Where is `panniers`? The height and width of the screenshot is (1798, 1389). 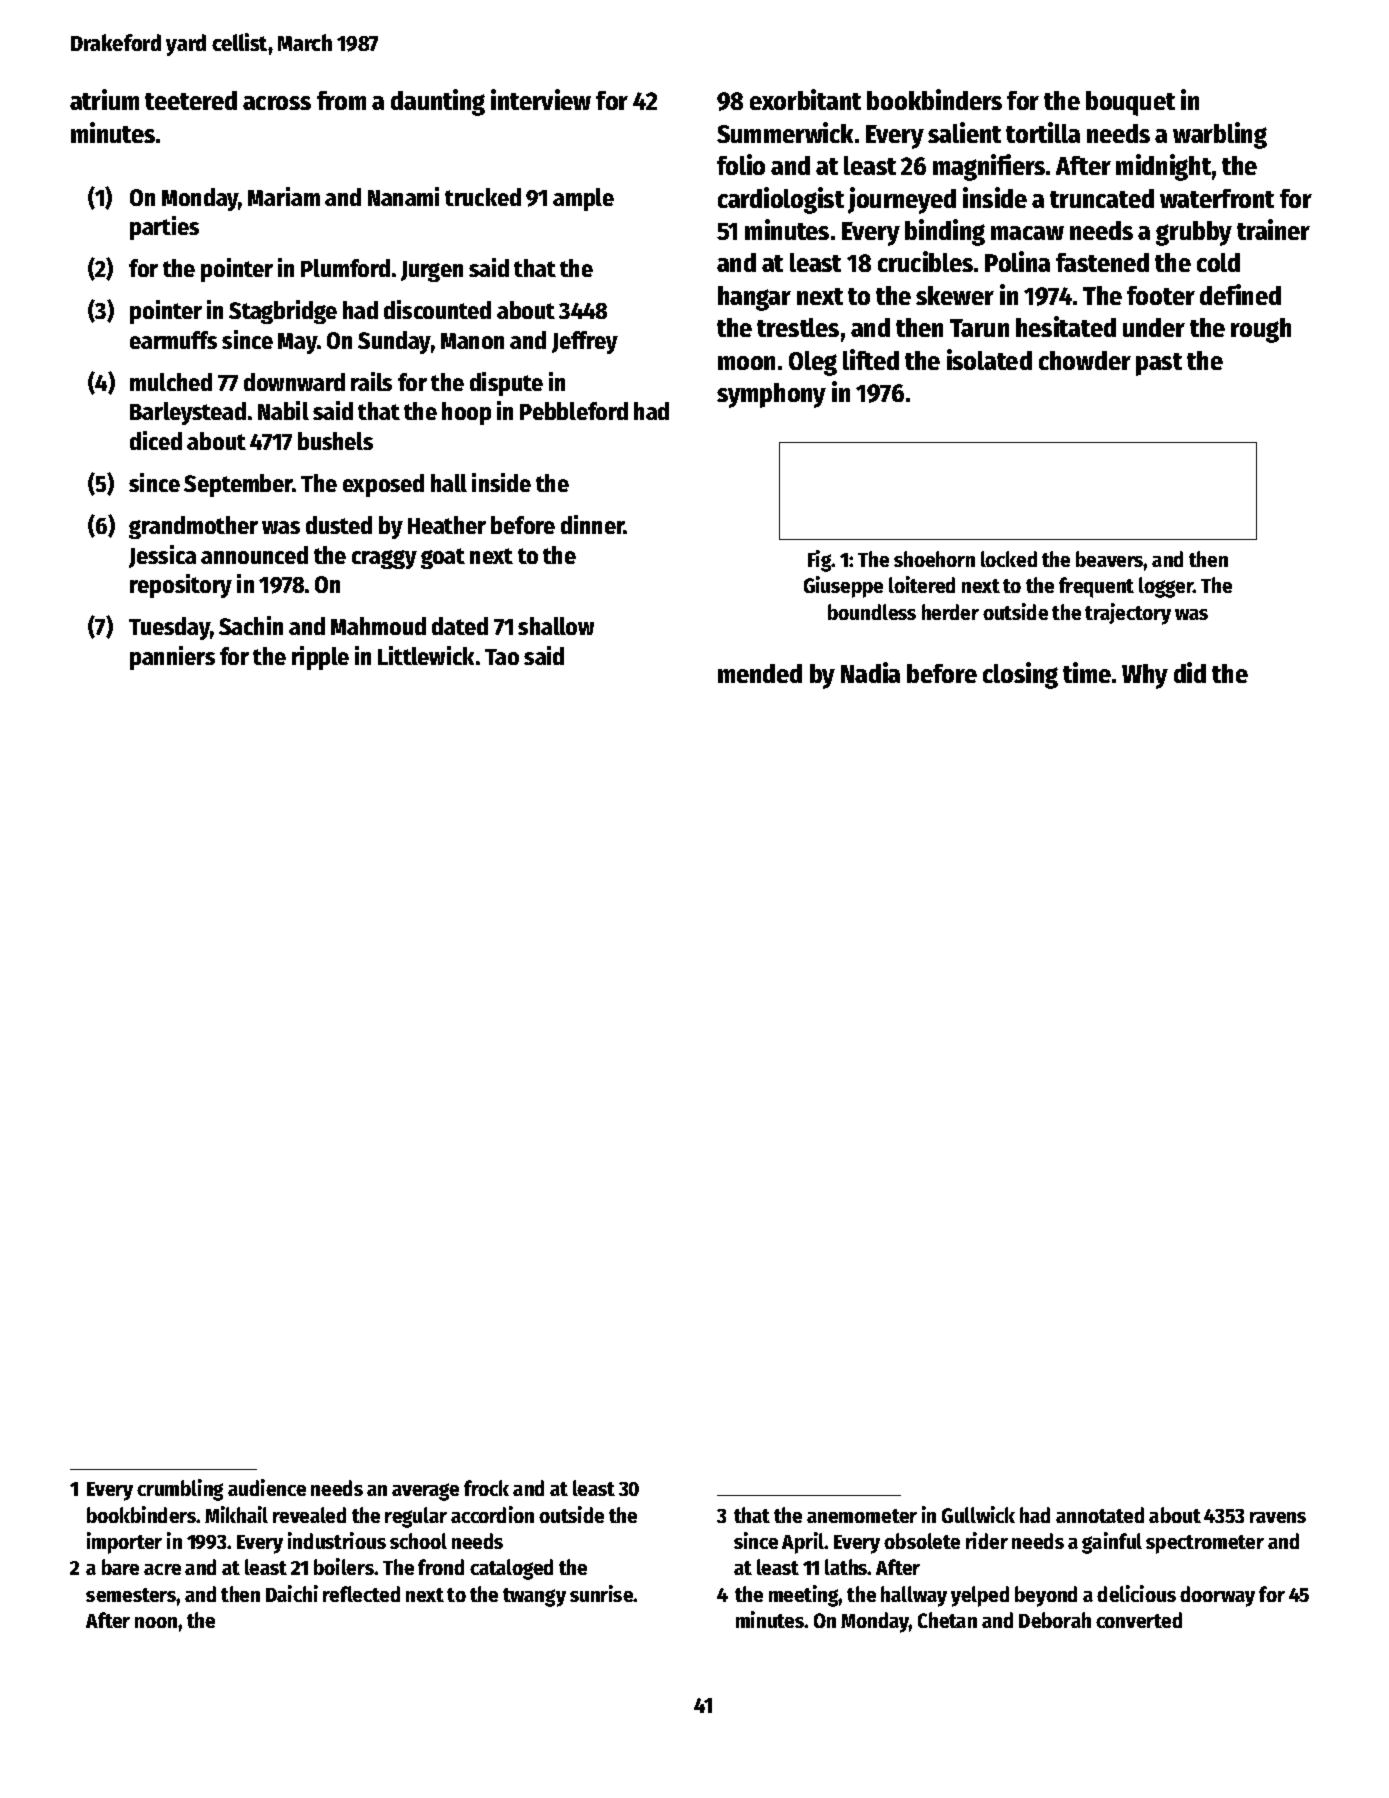 panniers is located at coordinates (172, 658).
